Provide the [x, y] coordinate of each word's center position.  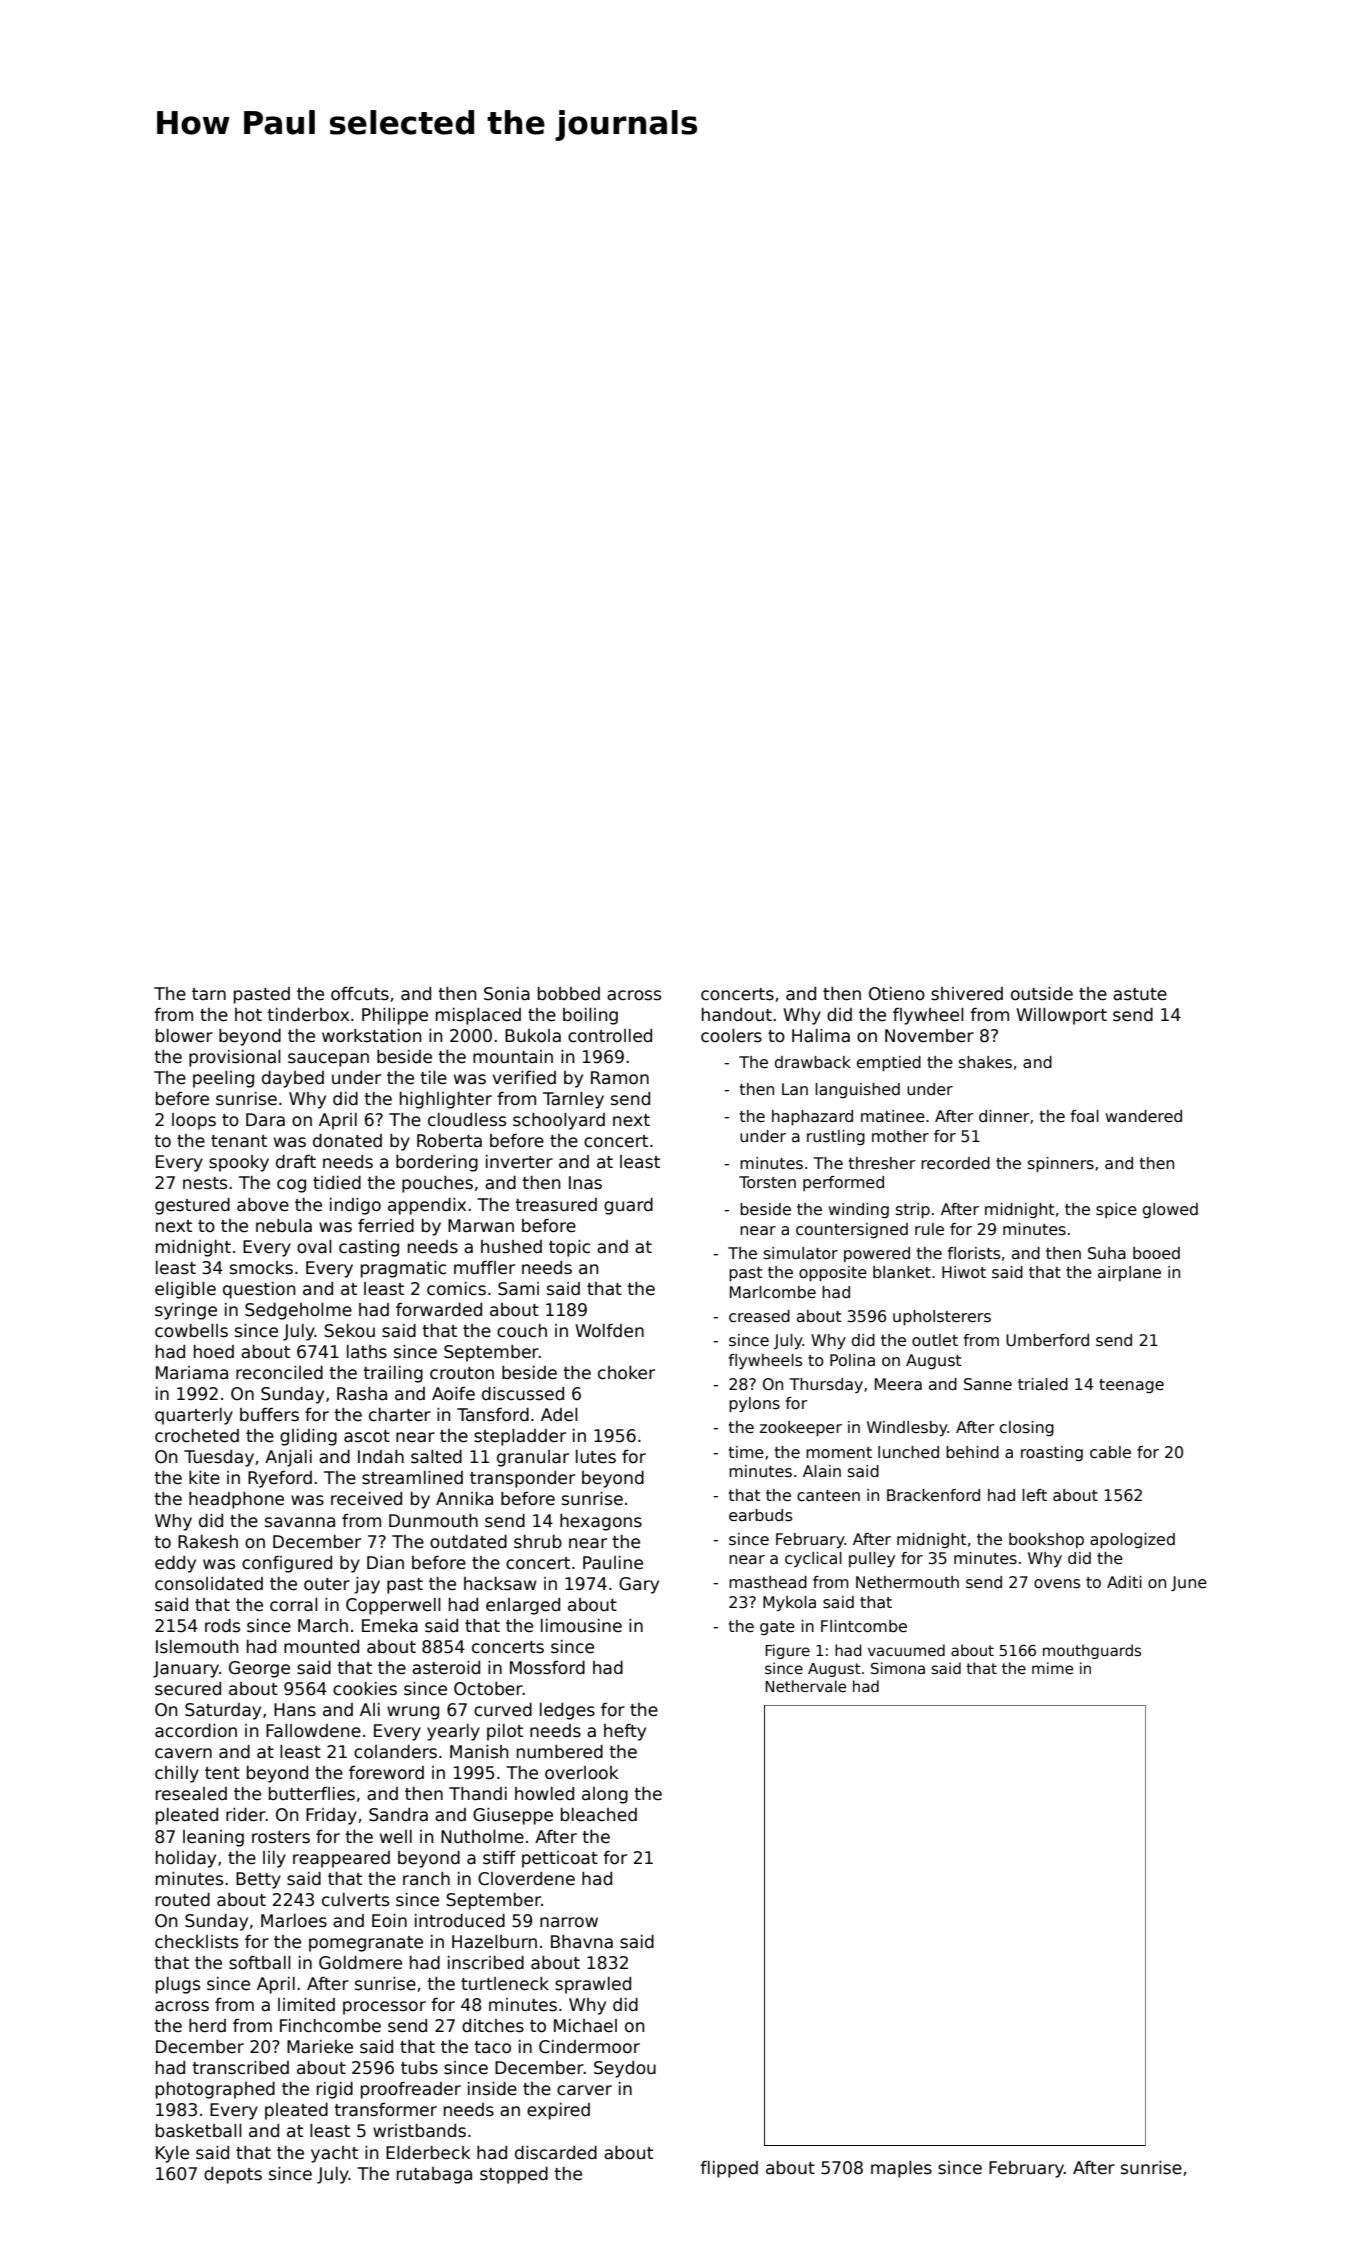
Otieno [897, 994]
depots [233, 2175]
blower [184, 1036]
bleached [599, 1815]
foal [1084, 1116]
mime [1052, 1668]
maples [901, 2169]
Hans [295, 1710]
